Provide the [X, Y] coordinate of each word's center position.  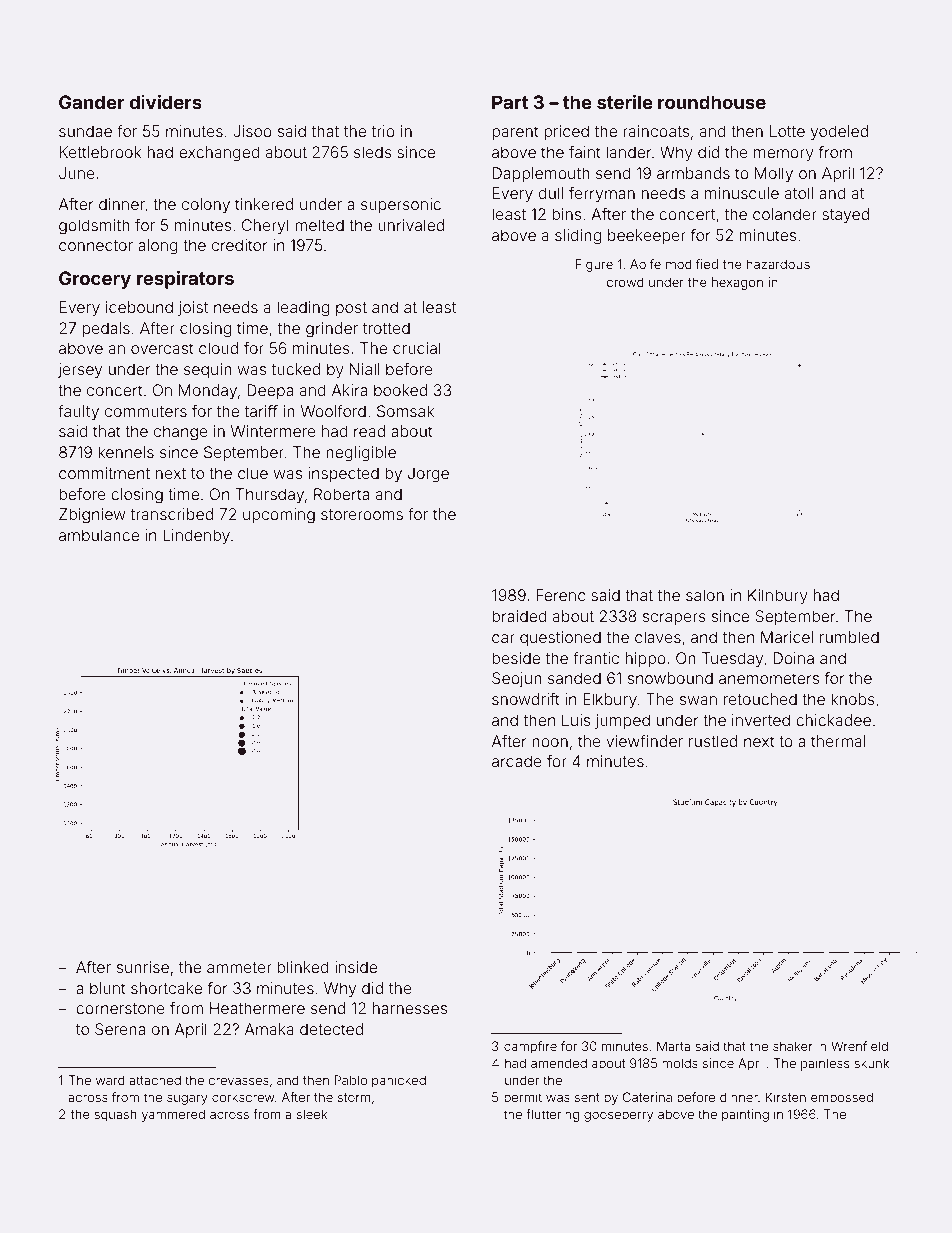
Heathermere [257, 1008]
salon [705, 595]
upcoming [279, 516]
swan [698, 700]
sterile [625, 102]
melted [319, 225]
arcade [517, 761]
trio [383, 131]
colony [206, 206]
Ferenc [560, 595]
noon [550, 742]
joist [193, 308]
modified [692, 264]
